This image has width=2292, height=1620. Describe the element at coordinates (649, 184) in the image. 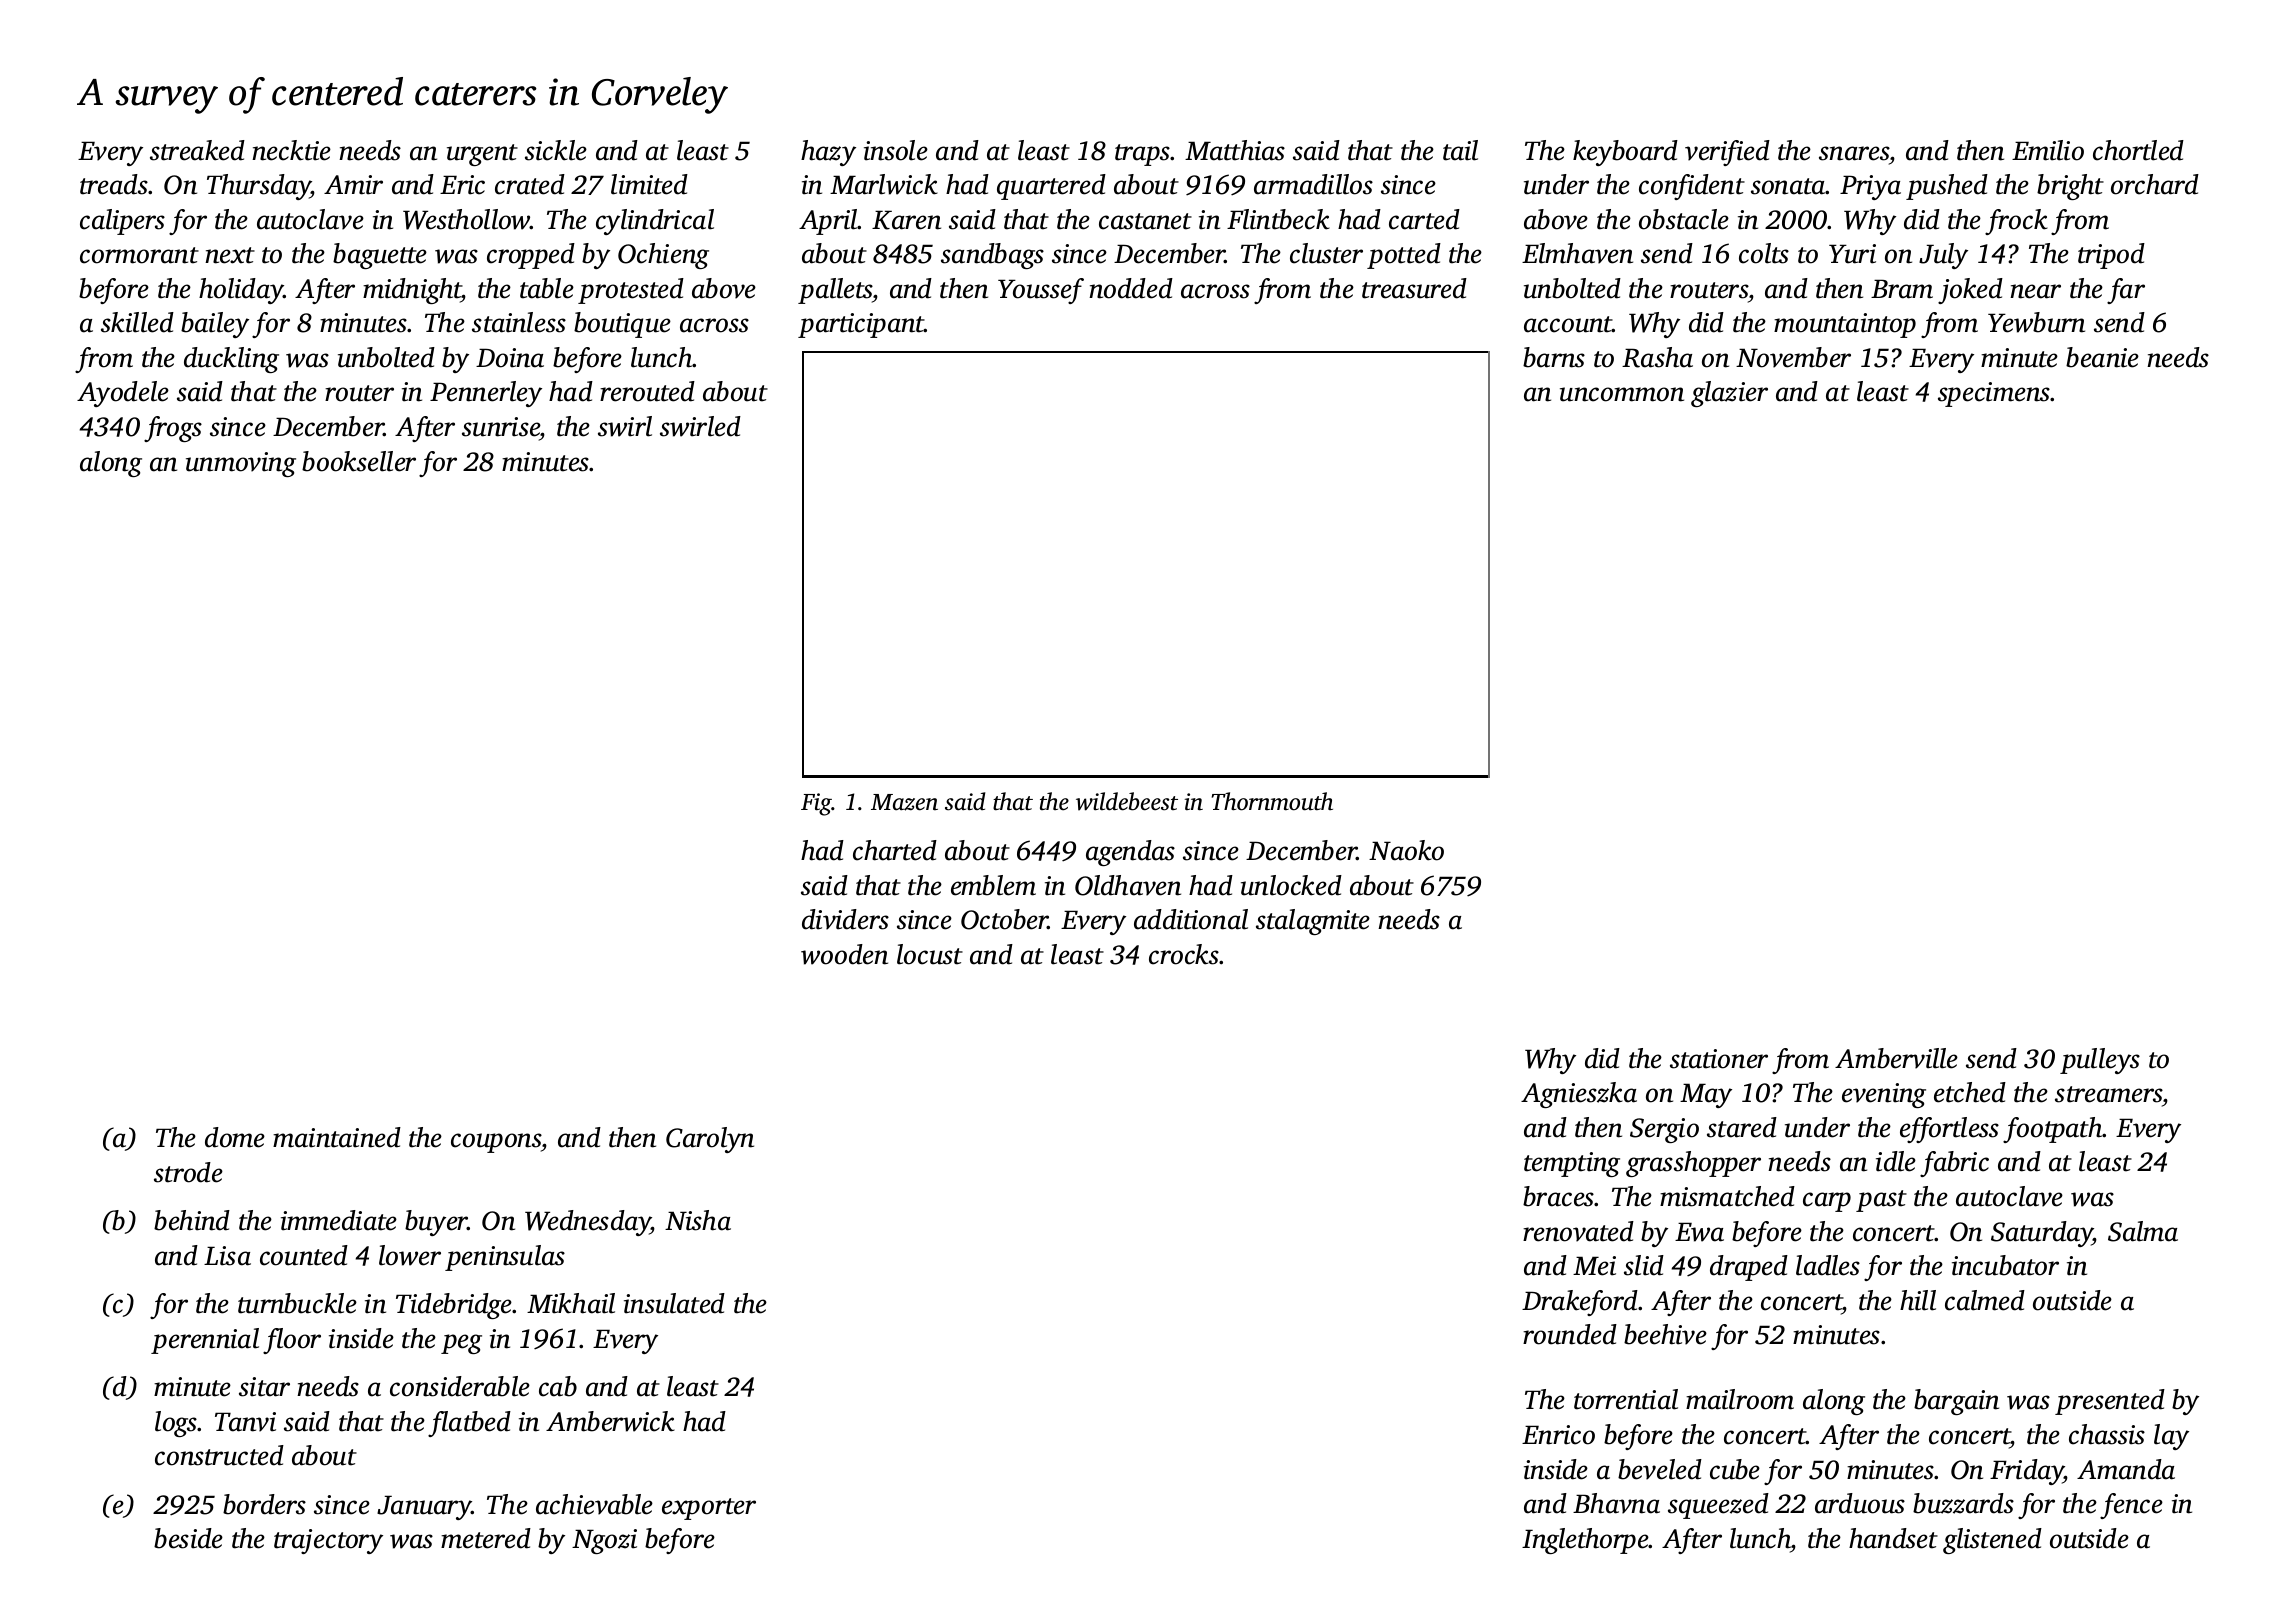

I see `limited` at that location.
